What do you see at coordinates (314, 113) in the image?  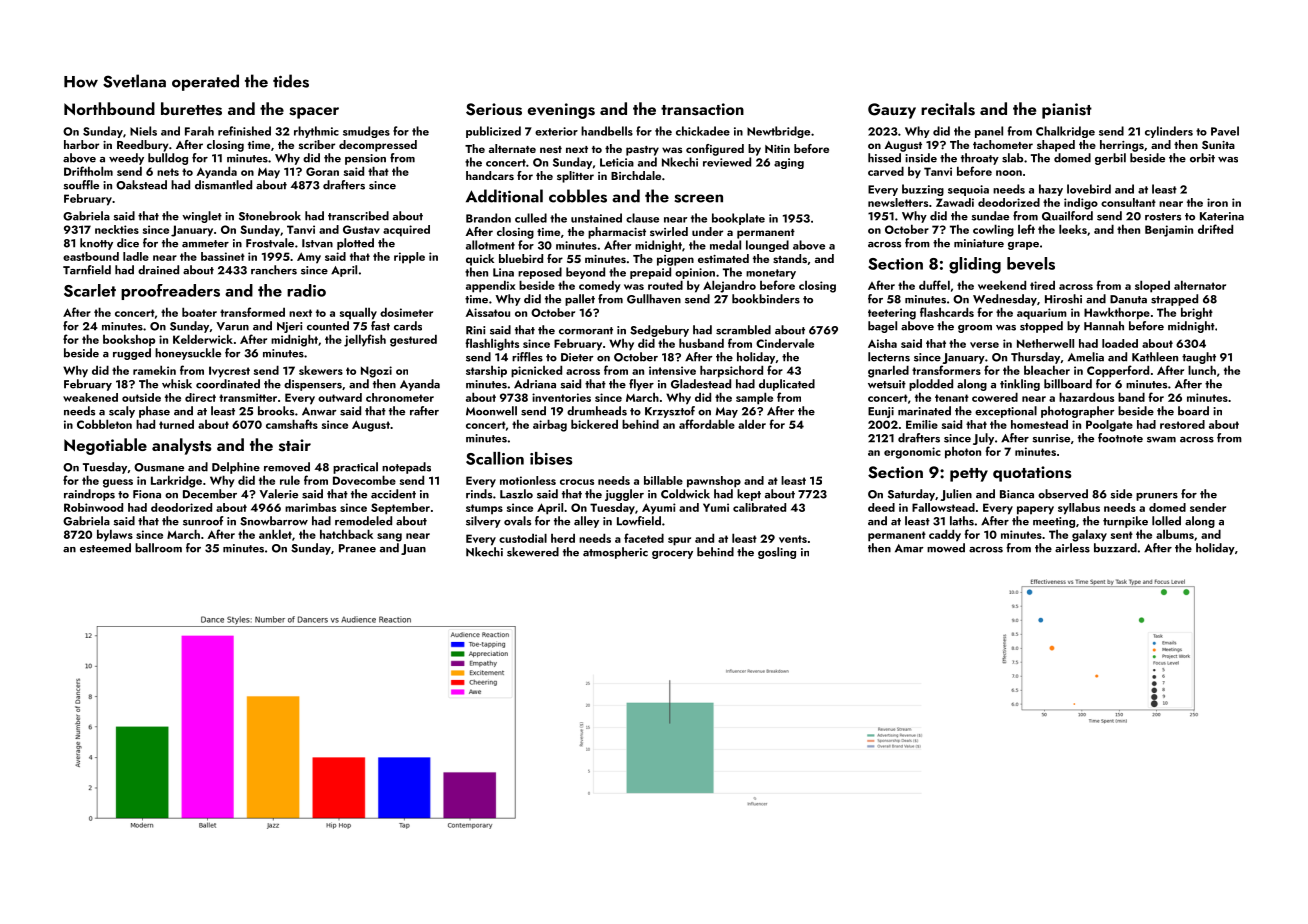 I see `spacer` at bounding box center [314, 113].
